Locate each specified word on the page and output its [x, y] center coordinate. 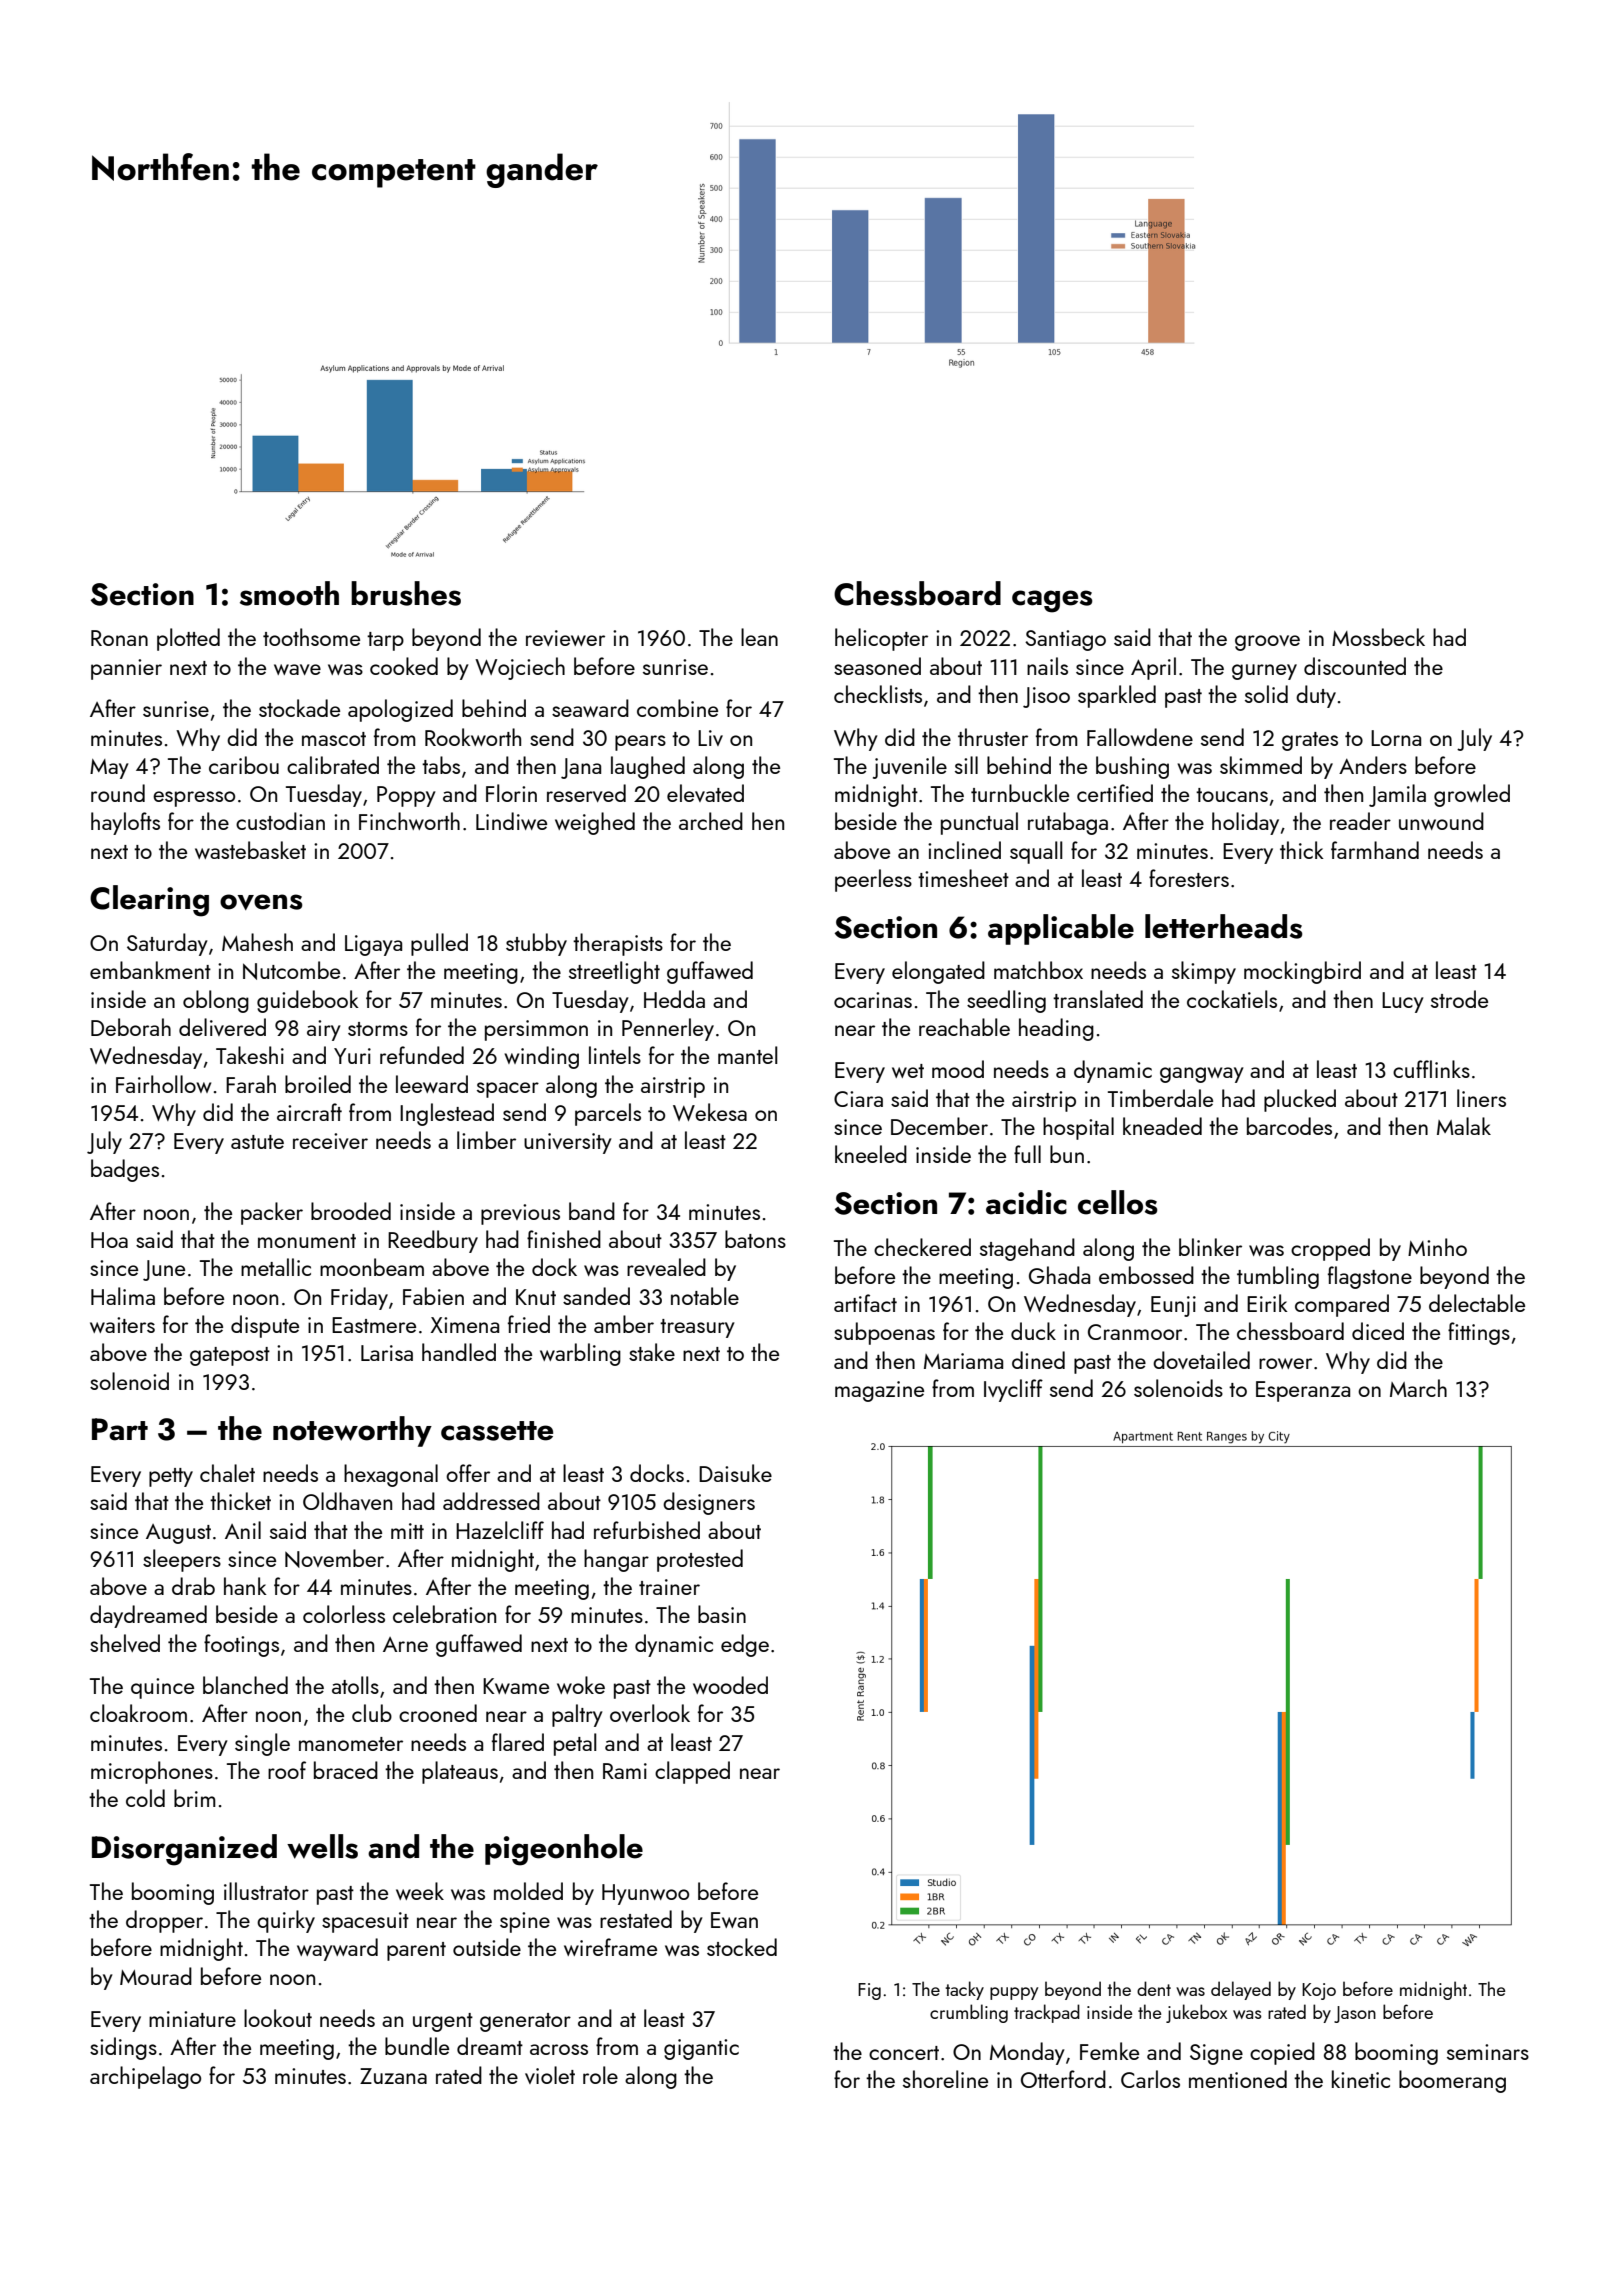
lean [759, 637]
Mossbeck [1378, 637]
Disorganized [184, 1850]
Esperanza [1303, 1391]
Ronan [119, 638]
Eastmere [374, 1325]
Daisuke [735, 1473]
